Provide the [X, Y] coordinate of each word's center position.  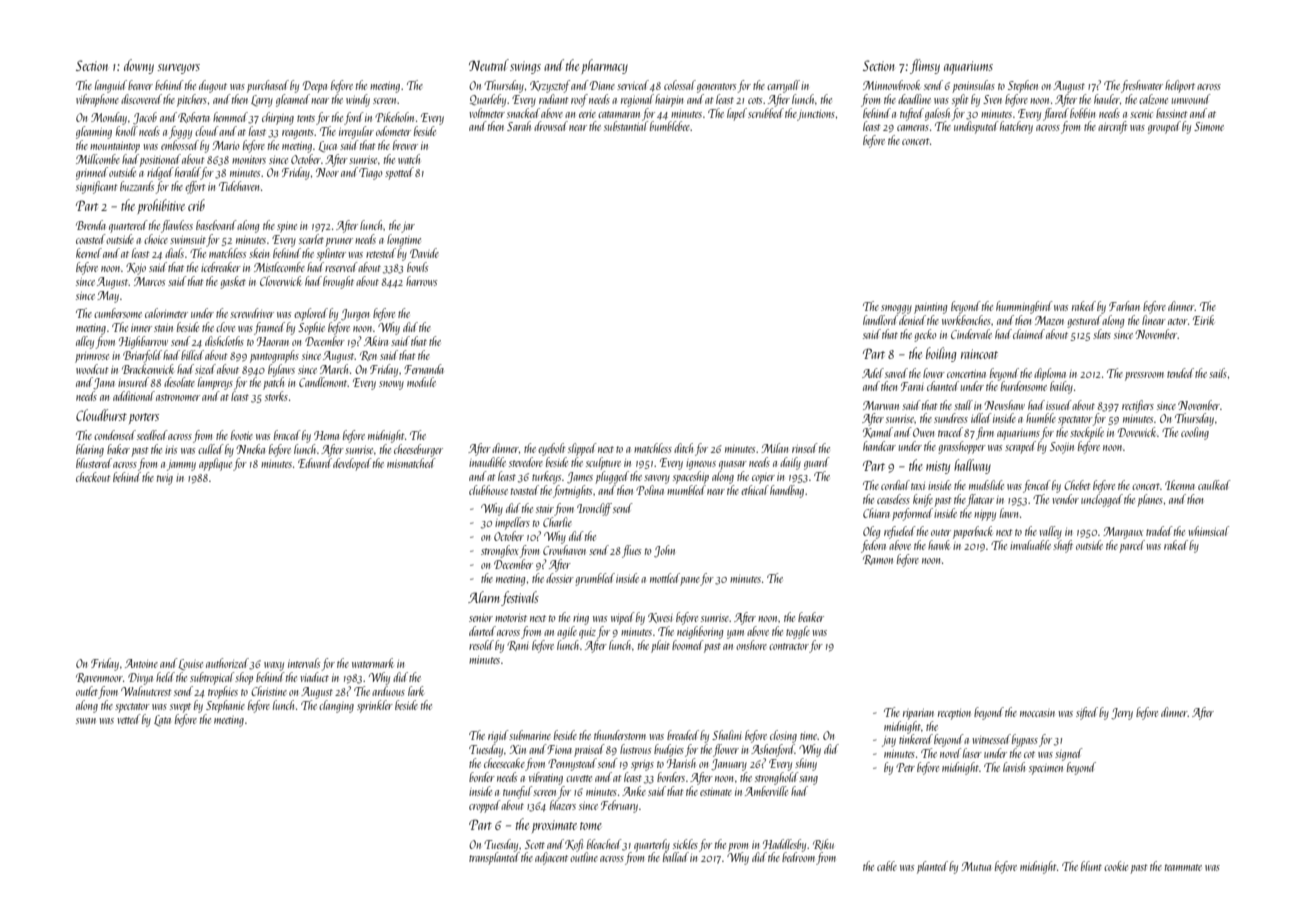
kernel [89, 253]
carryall [783, 86]
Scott [535, 844]
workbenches [966, 320]
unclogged [1102, 500]
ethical [755, 490]
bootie [242, 435]
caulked [1214, 485]
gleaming [94, 132]
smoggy [896, 309]
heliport [1180, 86]
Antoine [141, 663]
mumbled [686, 490]
